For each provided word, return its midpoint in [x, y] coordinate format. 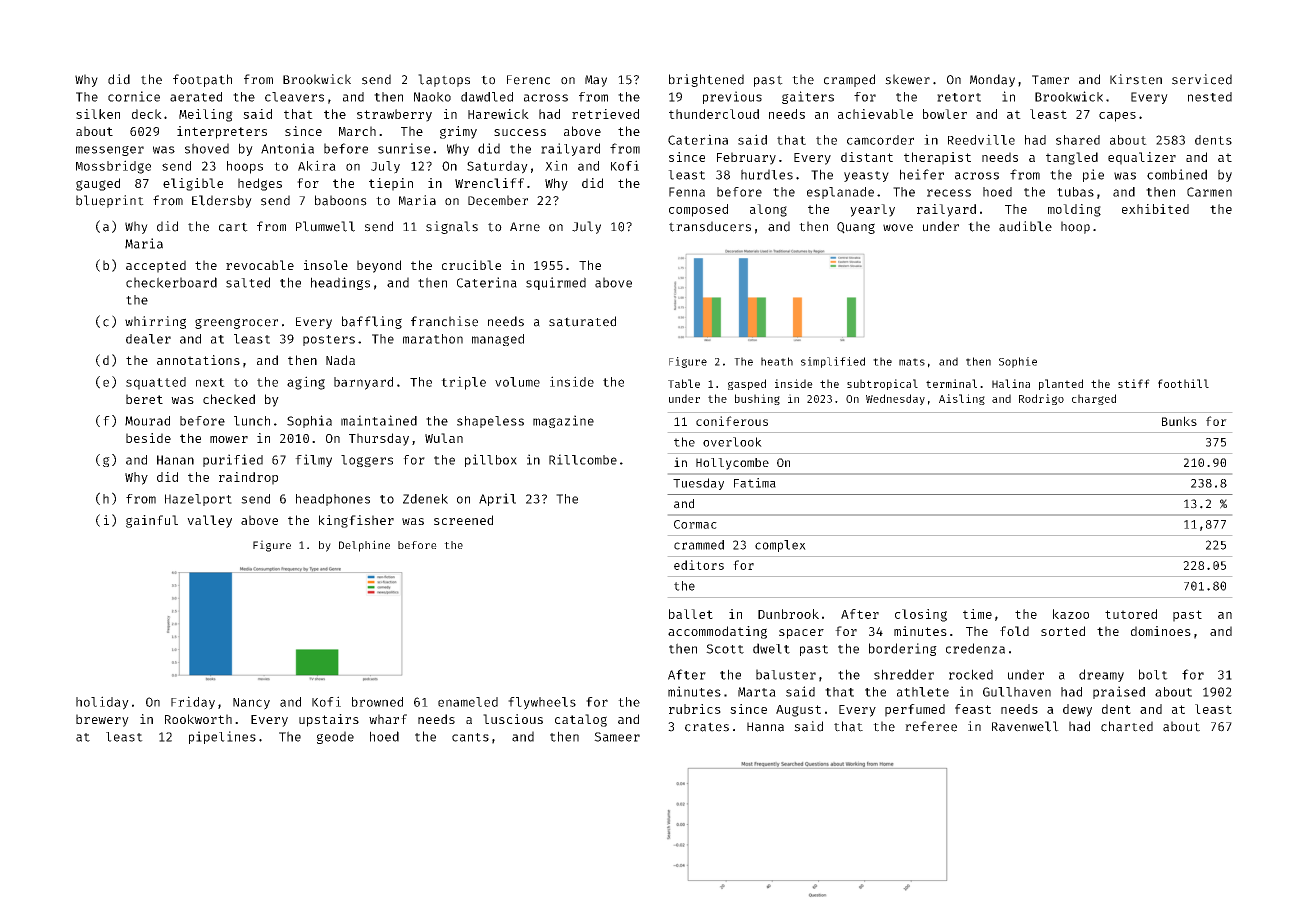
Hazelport [198, 500]
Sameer [617, 737]
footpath [202, 80]
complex [780, 546]
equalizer [1142, 158]
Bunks [1179, 421]
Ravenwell [1025, 726]
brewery [102, 720]
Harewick [498, 114]
